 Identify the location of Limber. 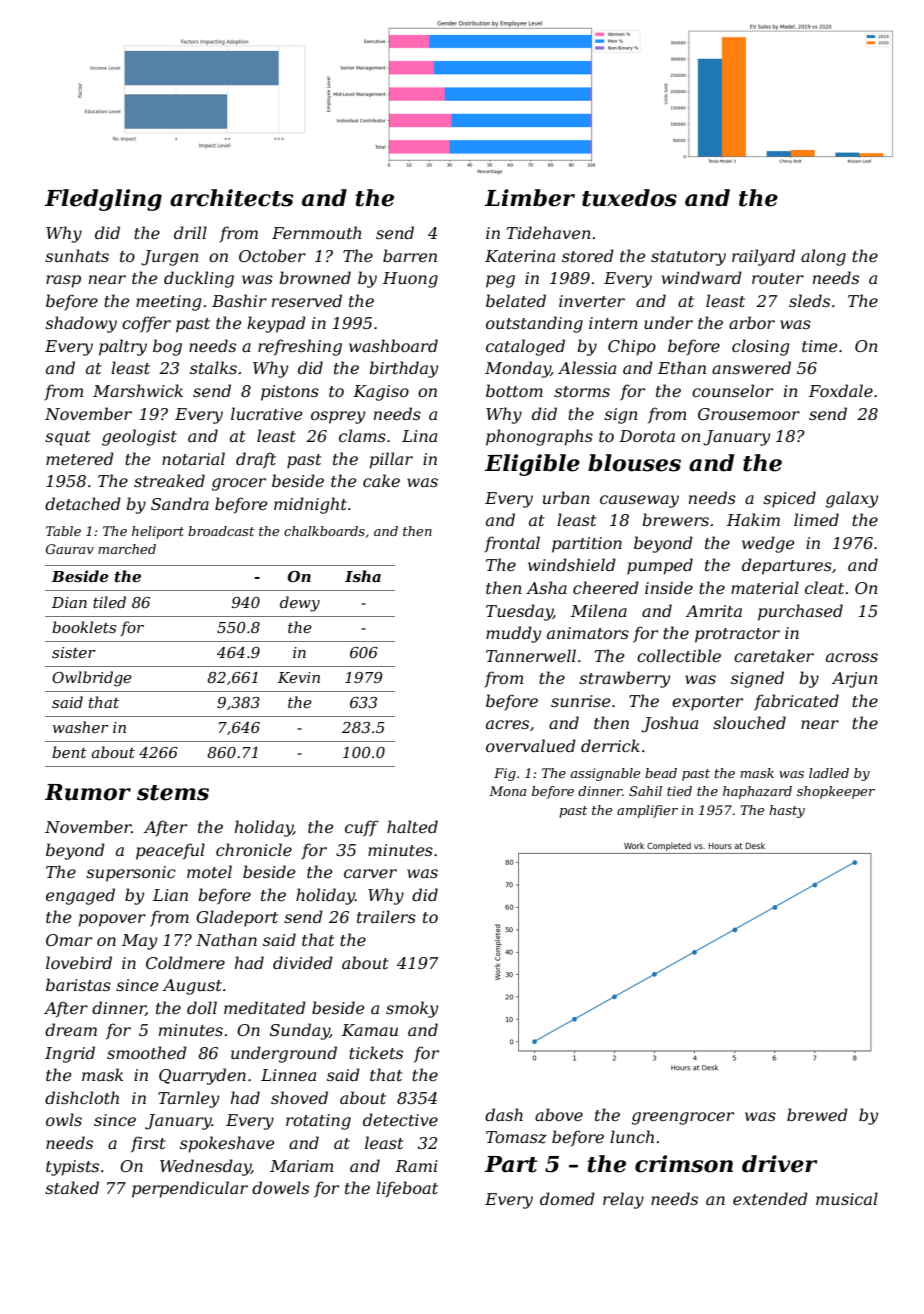
(530, 198).
